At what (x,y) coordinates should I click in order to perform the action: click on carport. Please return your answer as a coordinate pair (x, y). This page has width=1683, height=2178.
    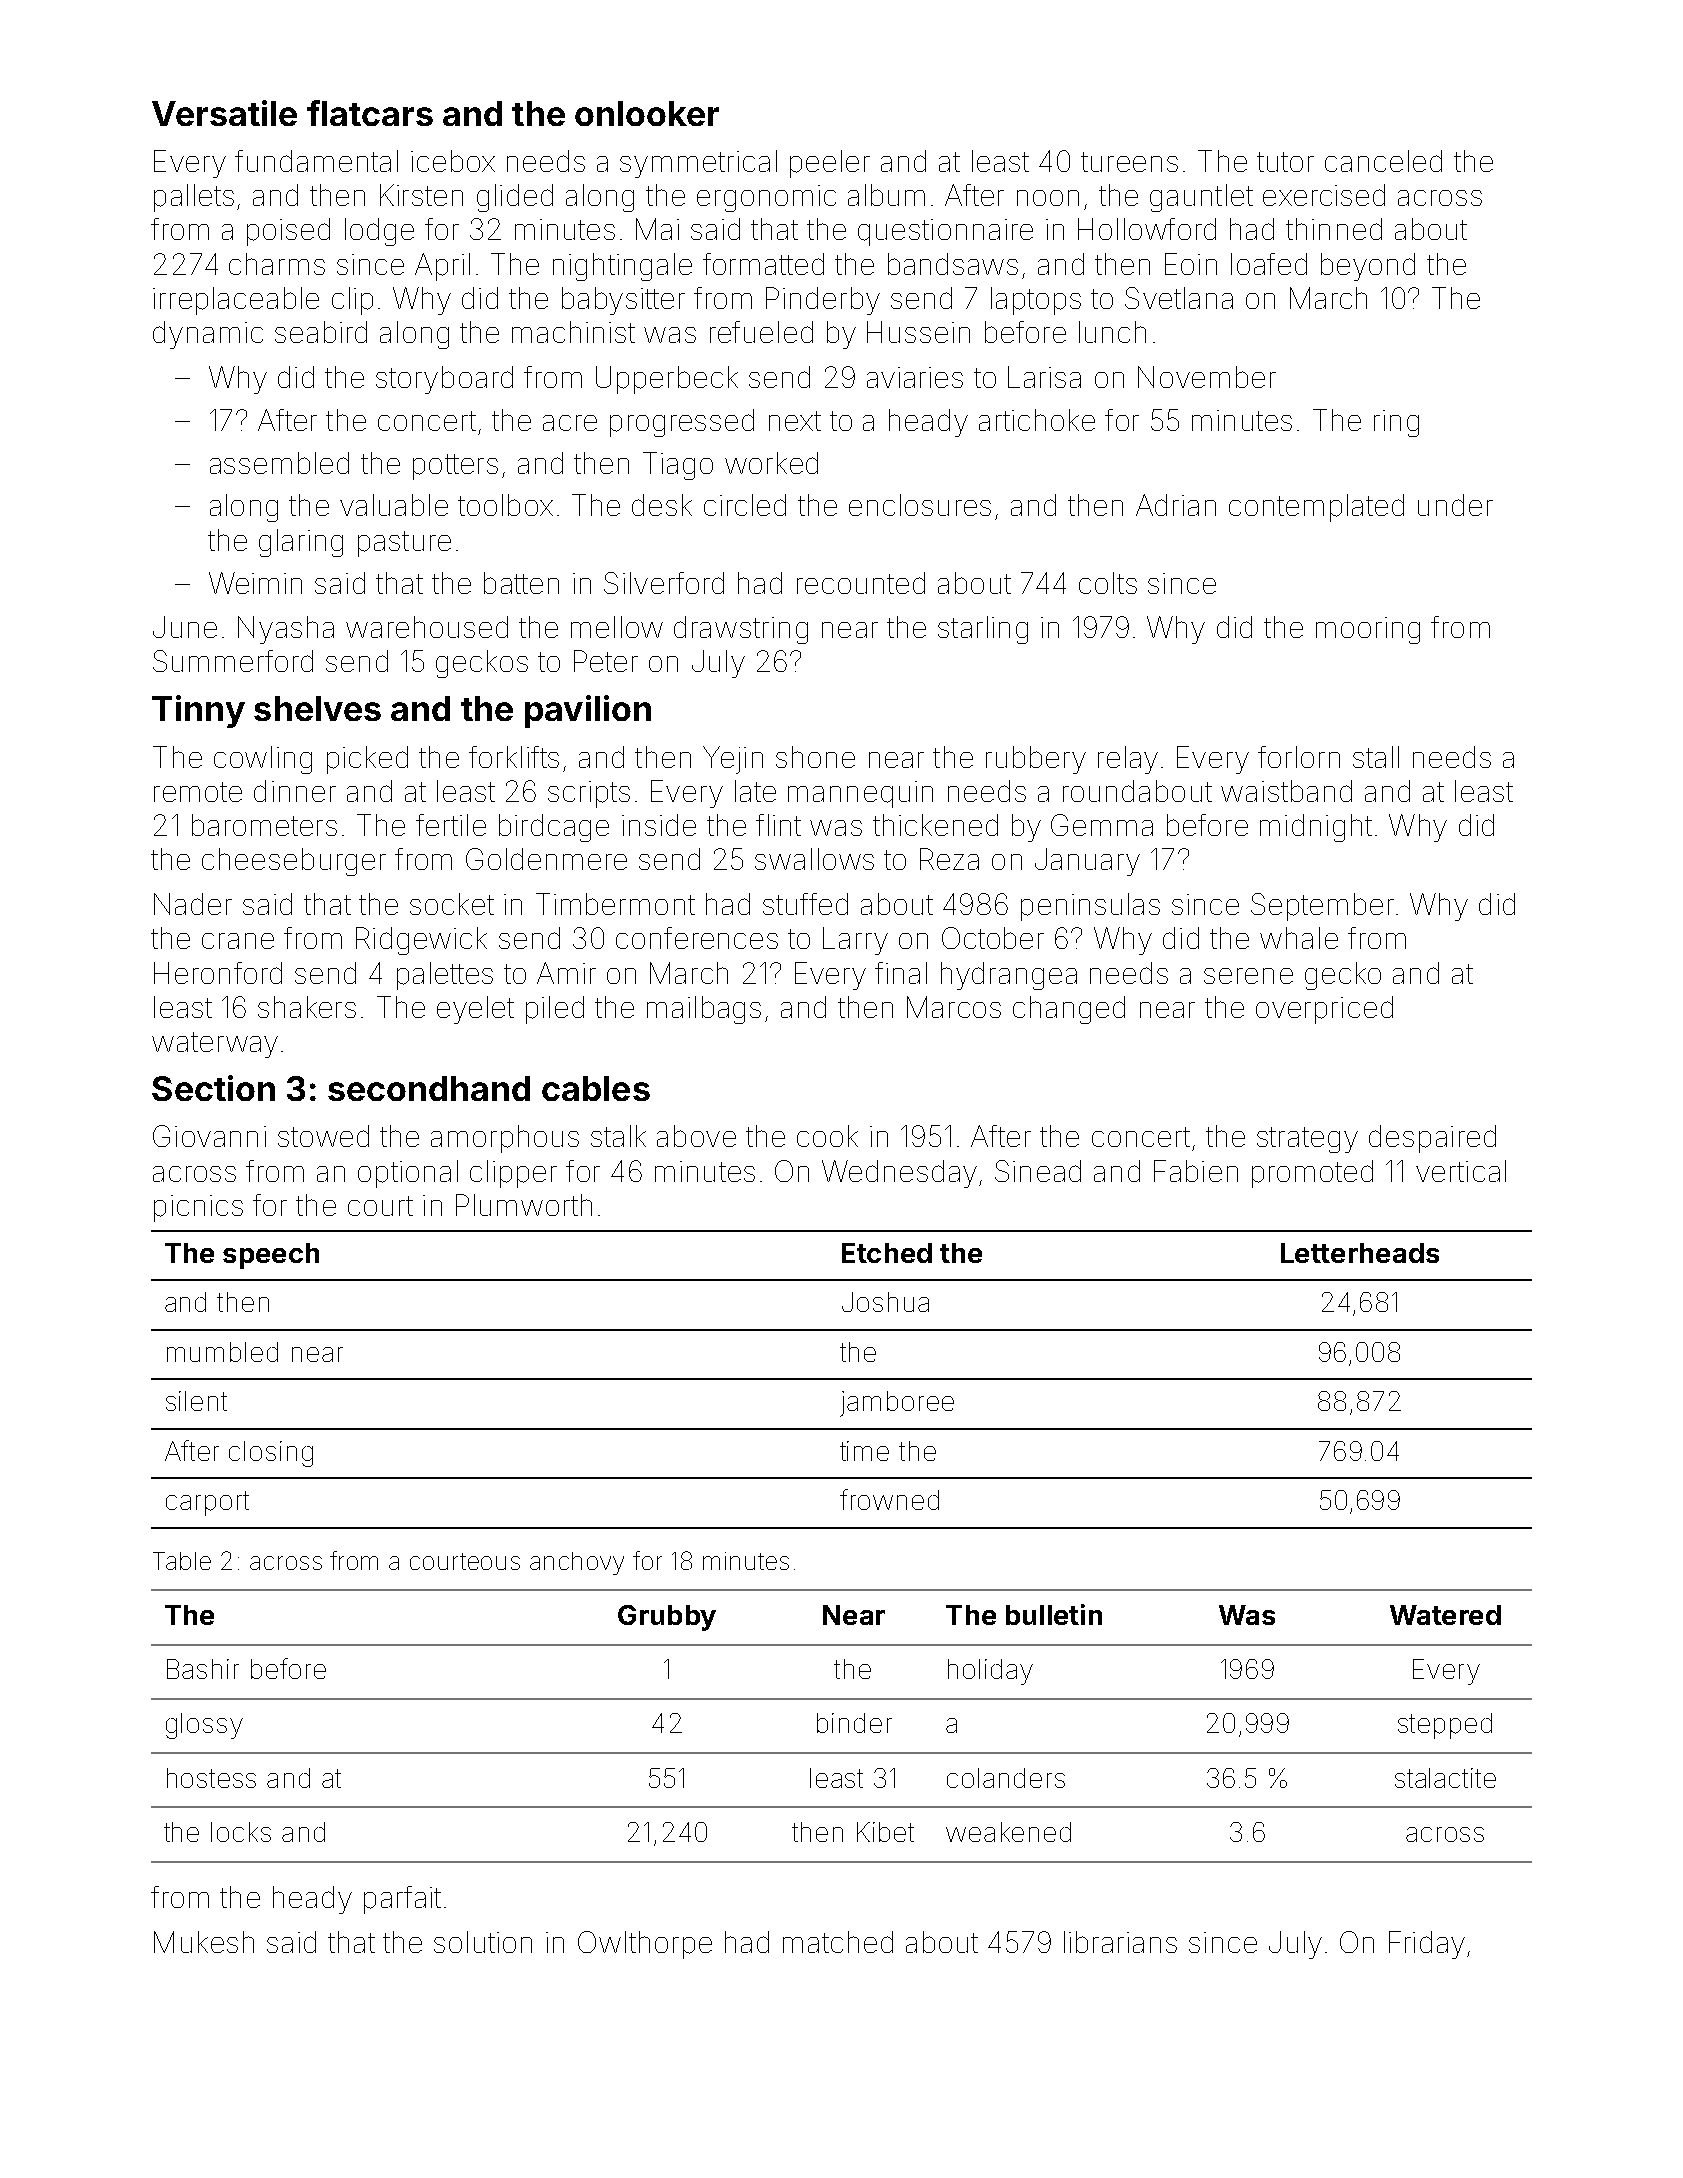
    Looking at the image, I should click on (207, 1503).
